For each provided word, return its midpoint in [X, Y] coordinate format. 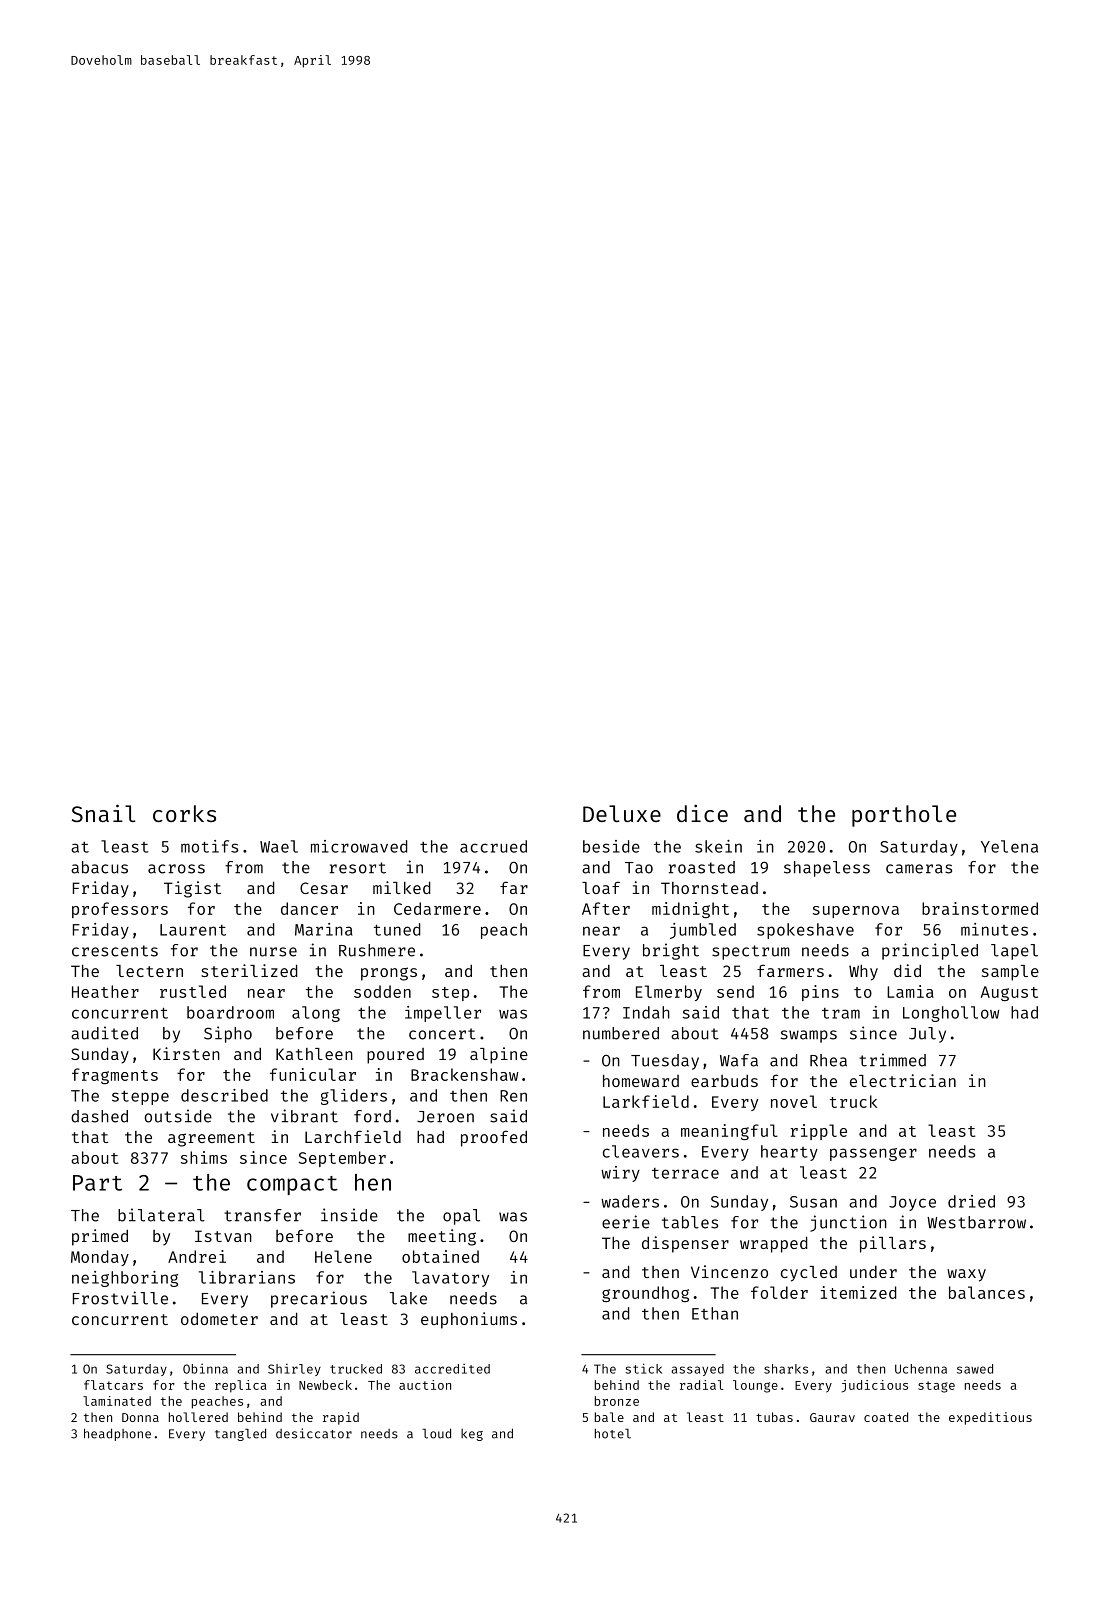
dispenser [685, 1244]
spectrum [751, 952]
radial [701, 1385]
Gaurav [832, 1417]
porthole [904, 816]
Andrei [197, 1256]
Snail [104, 813]
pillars [893, 1244]
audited [104, 1033]
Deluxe [622, 813]
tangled [240, 1434]
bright [671, 951]
